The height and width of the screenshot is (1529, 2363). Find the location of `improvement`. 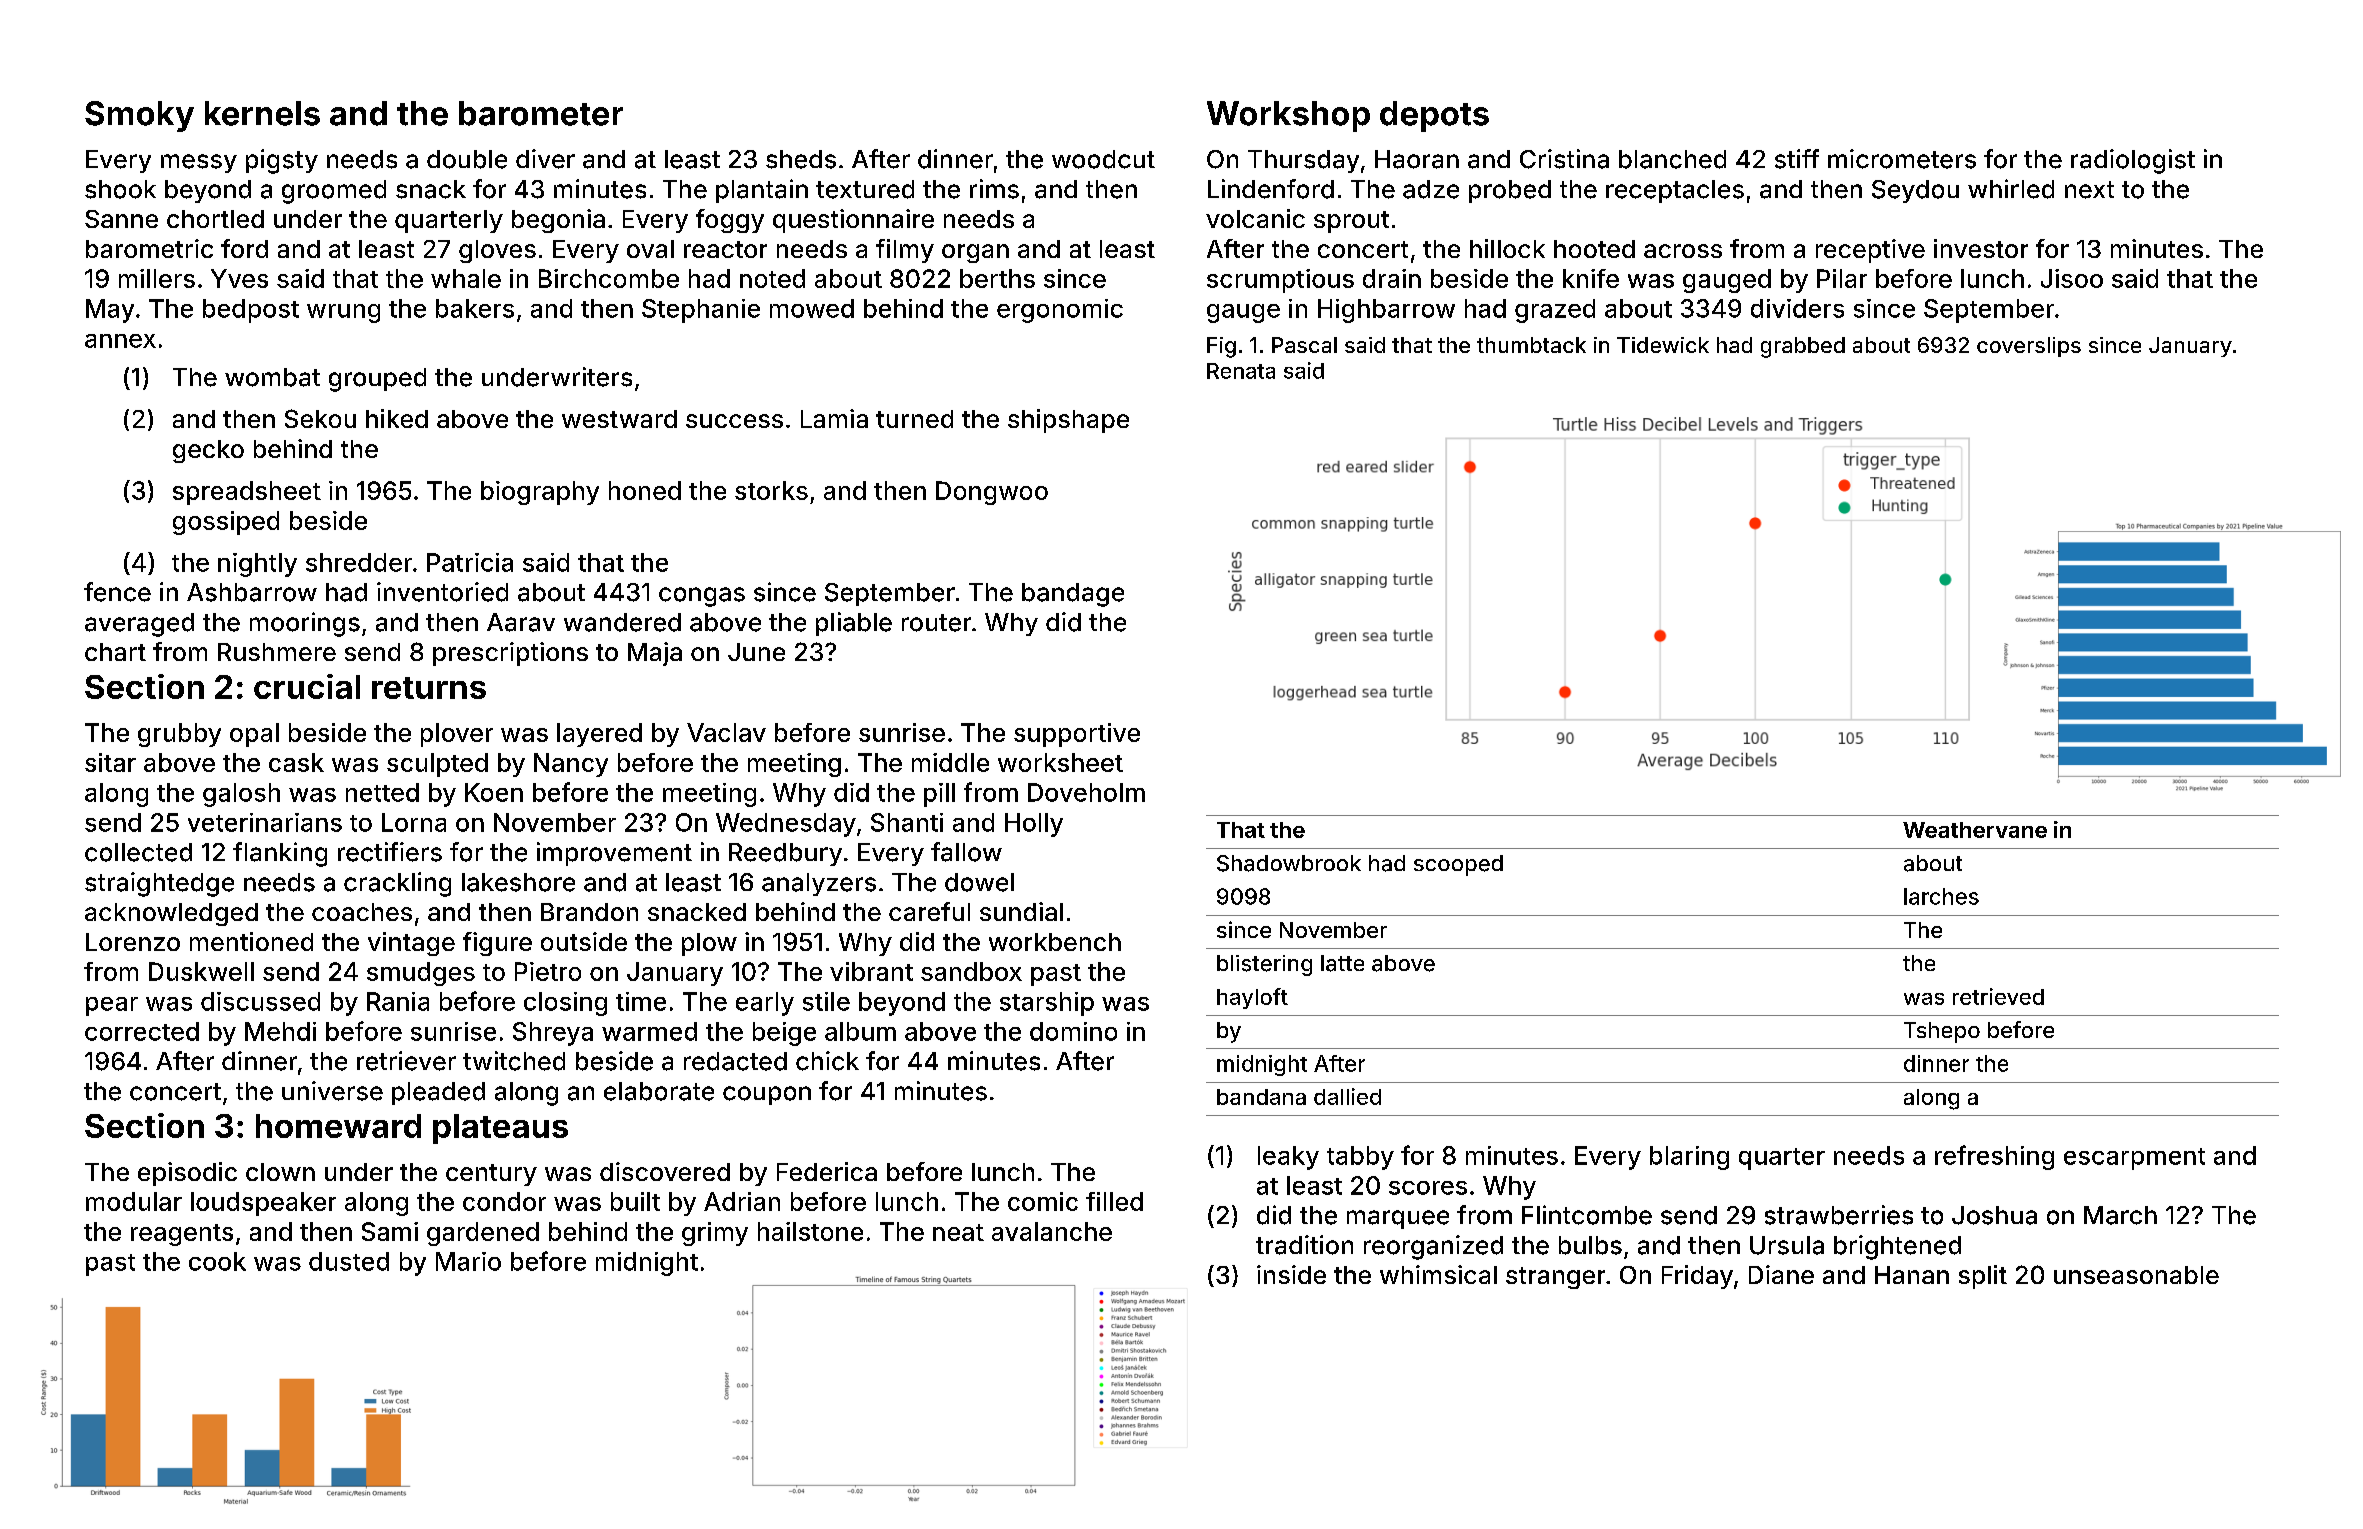

improvement is located at coordinates (614, 854).
